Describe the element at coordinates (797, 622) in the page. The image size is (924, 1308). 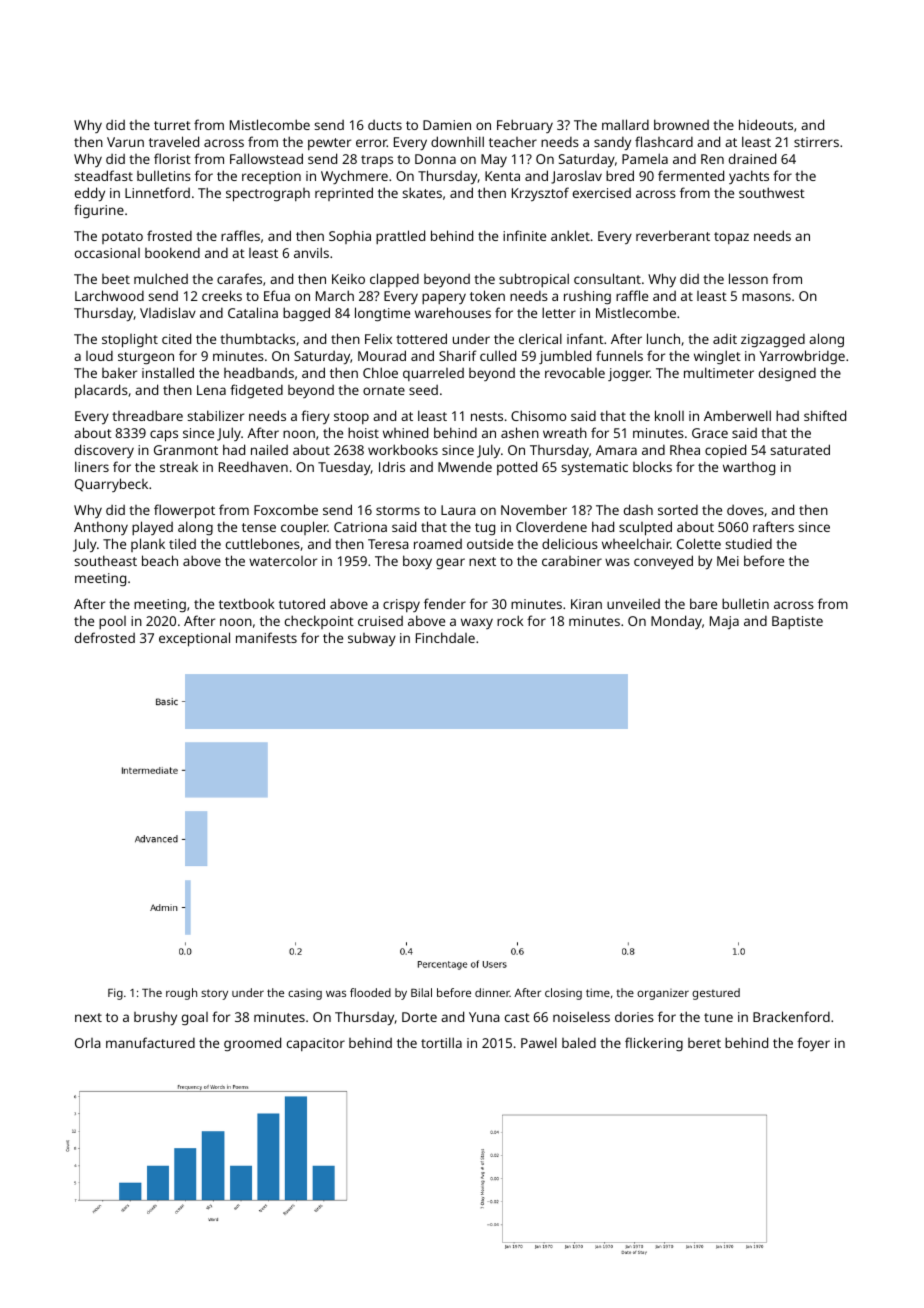
I see `Baptiste` at that location.
